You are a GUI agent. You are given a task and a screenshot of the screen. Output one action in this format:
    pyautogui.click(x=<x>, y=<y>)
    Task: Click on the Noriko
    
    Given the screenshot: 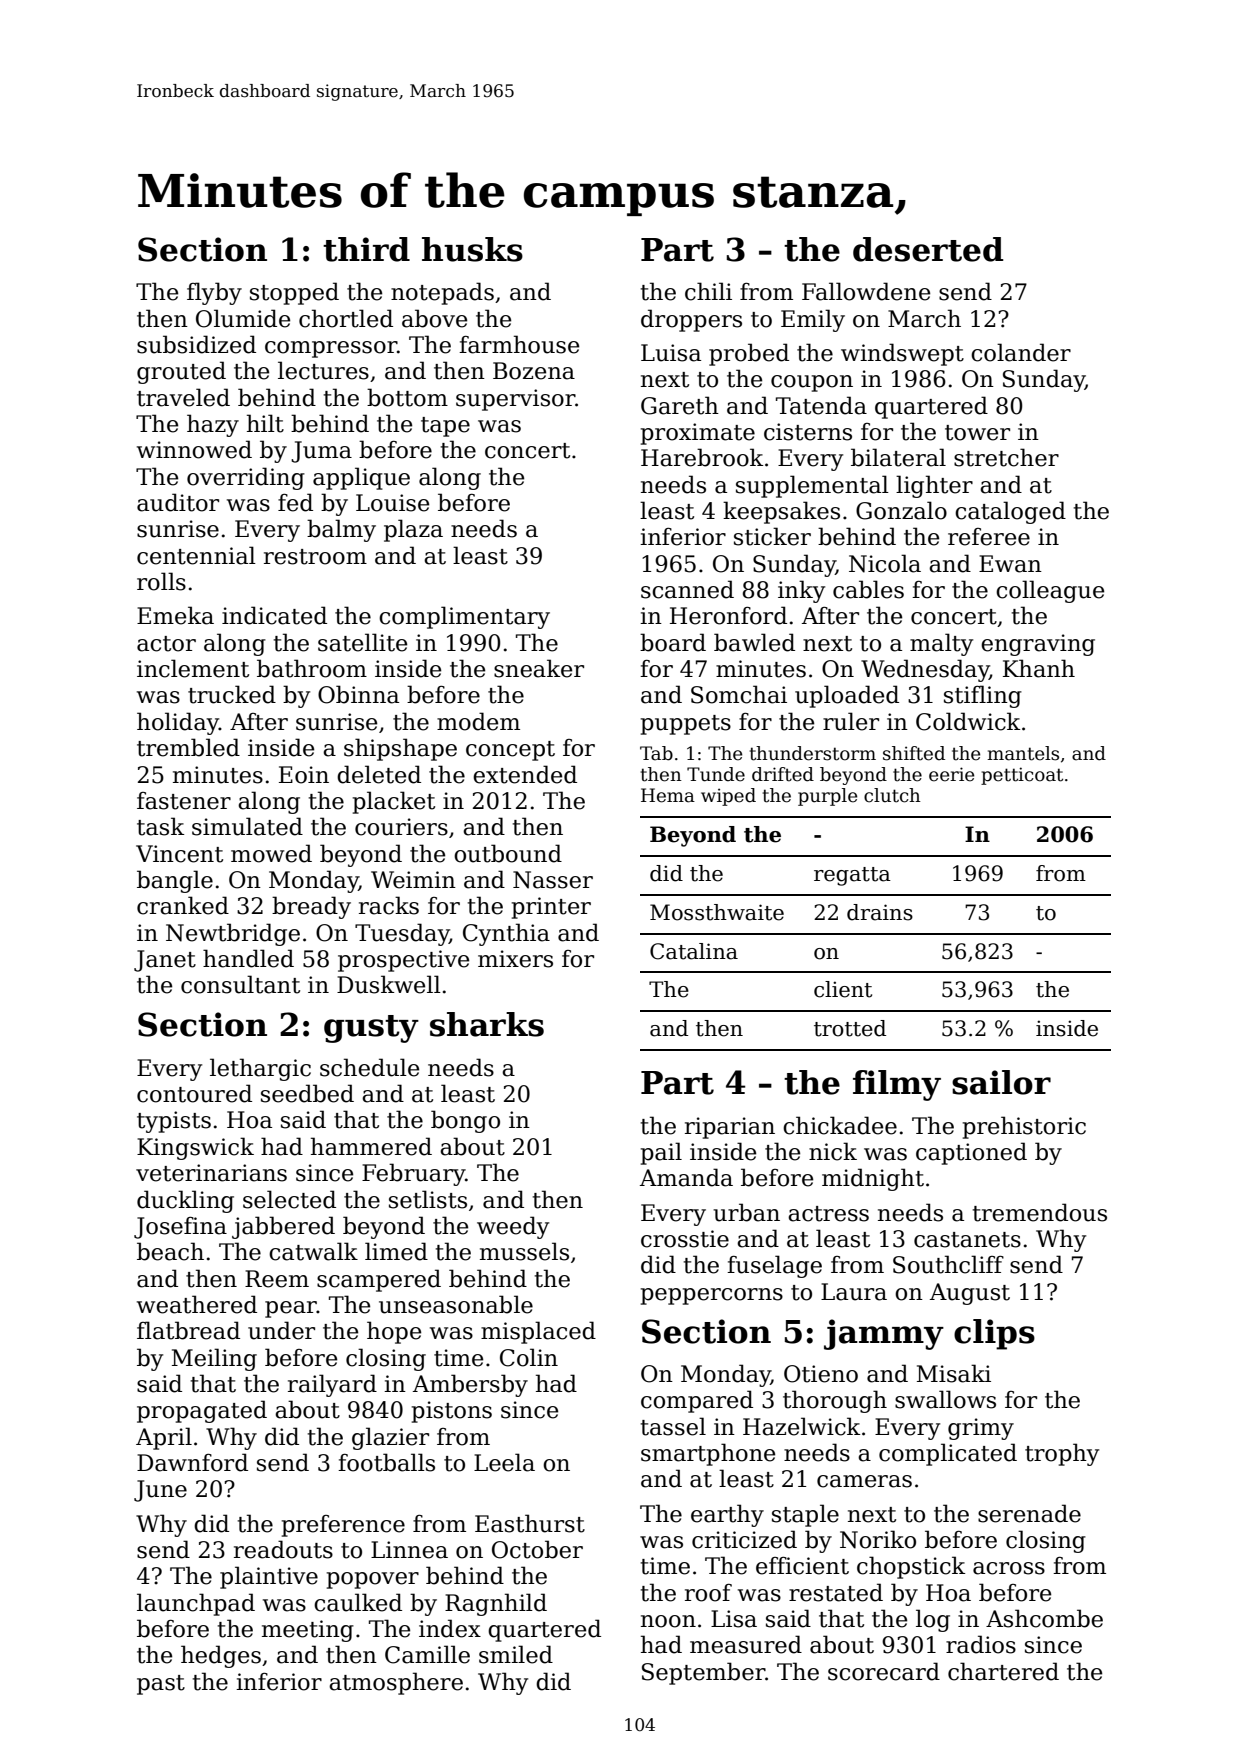 What is the action you would take?
    pyautogui.click(x=878, y=1539)
